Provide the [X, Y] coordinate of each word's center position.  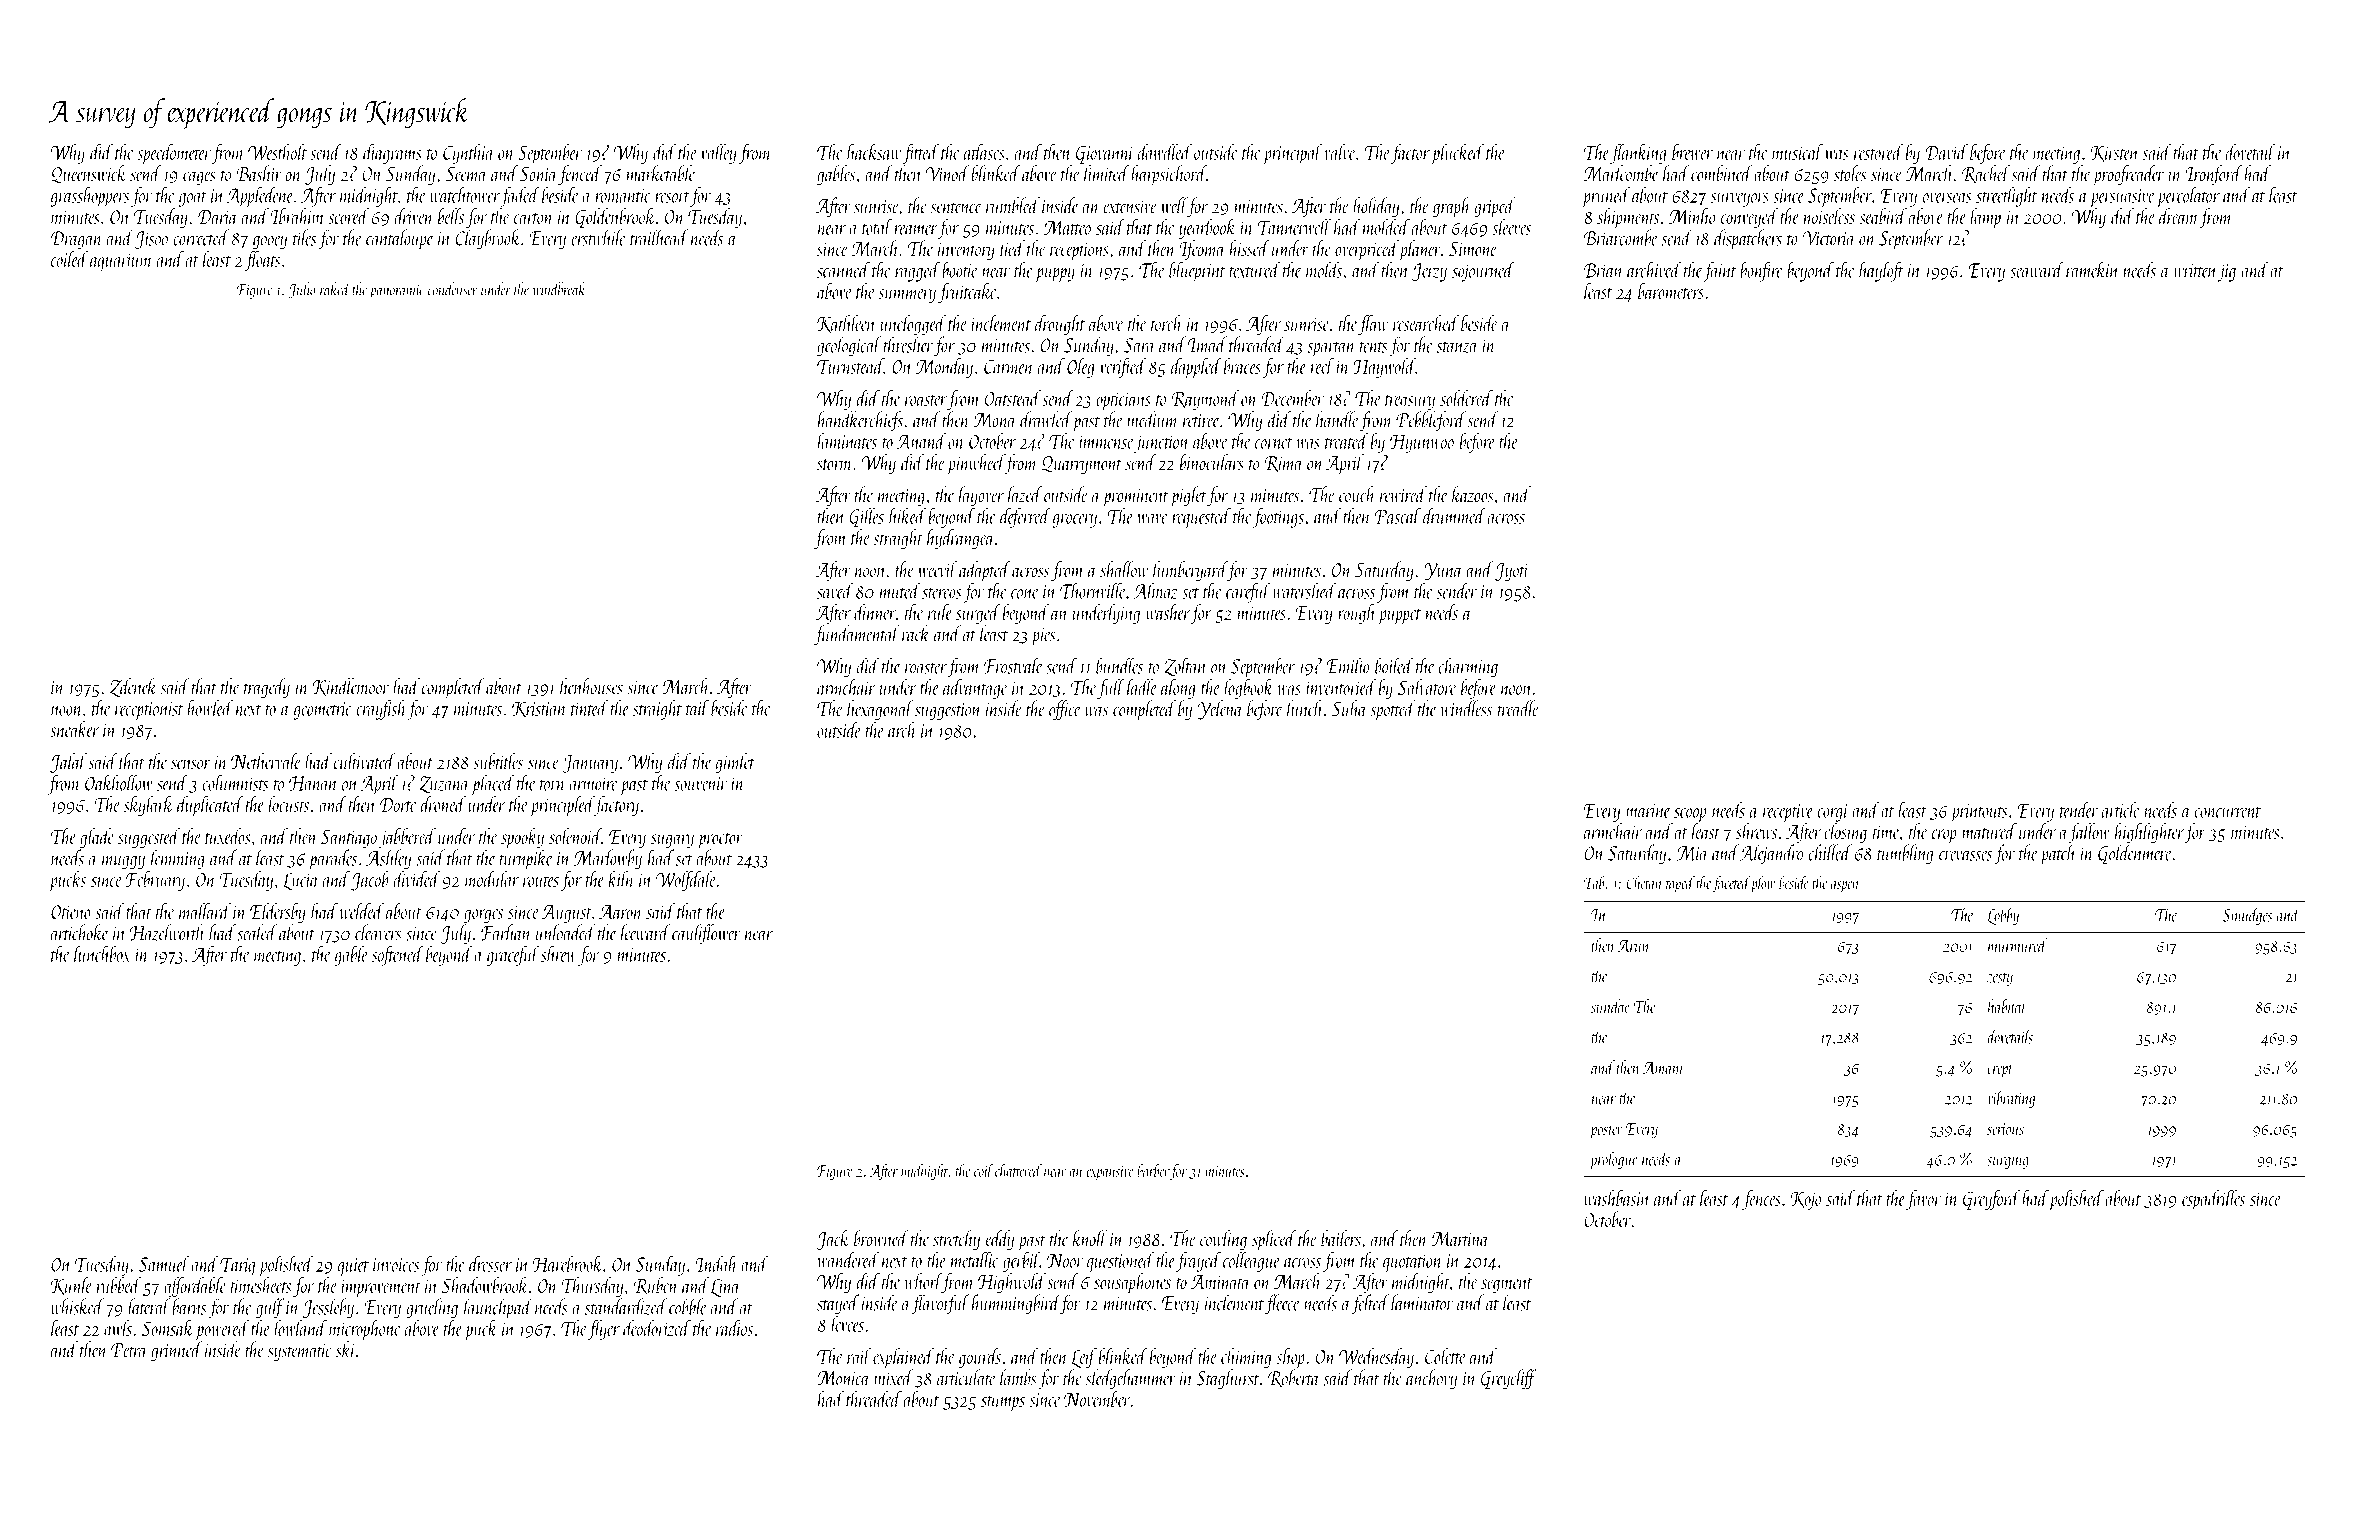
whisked [77, 1306]
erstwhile [598, 237]
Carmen [1009, 367]
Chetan [1644, 882]
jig [2227, 273]
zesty [2000, 979]
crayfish [381, 709]
